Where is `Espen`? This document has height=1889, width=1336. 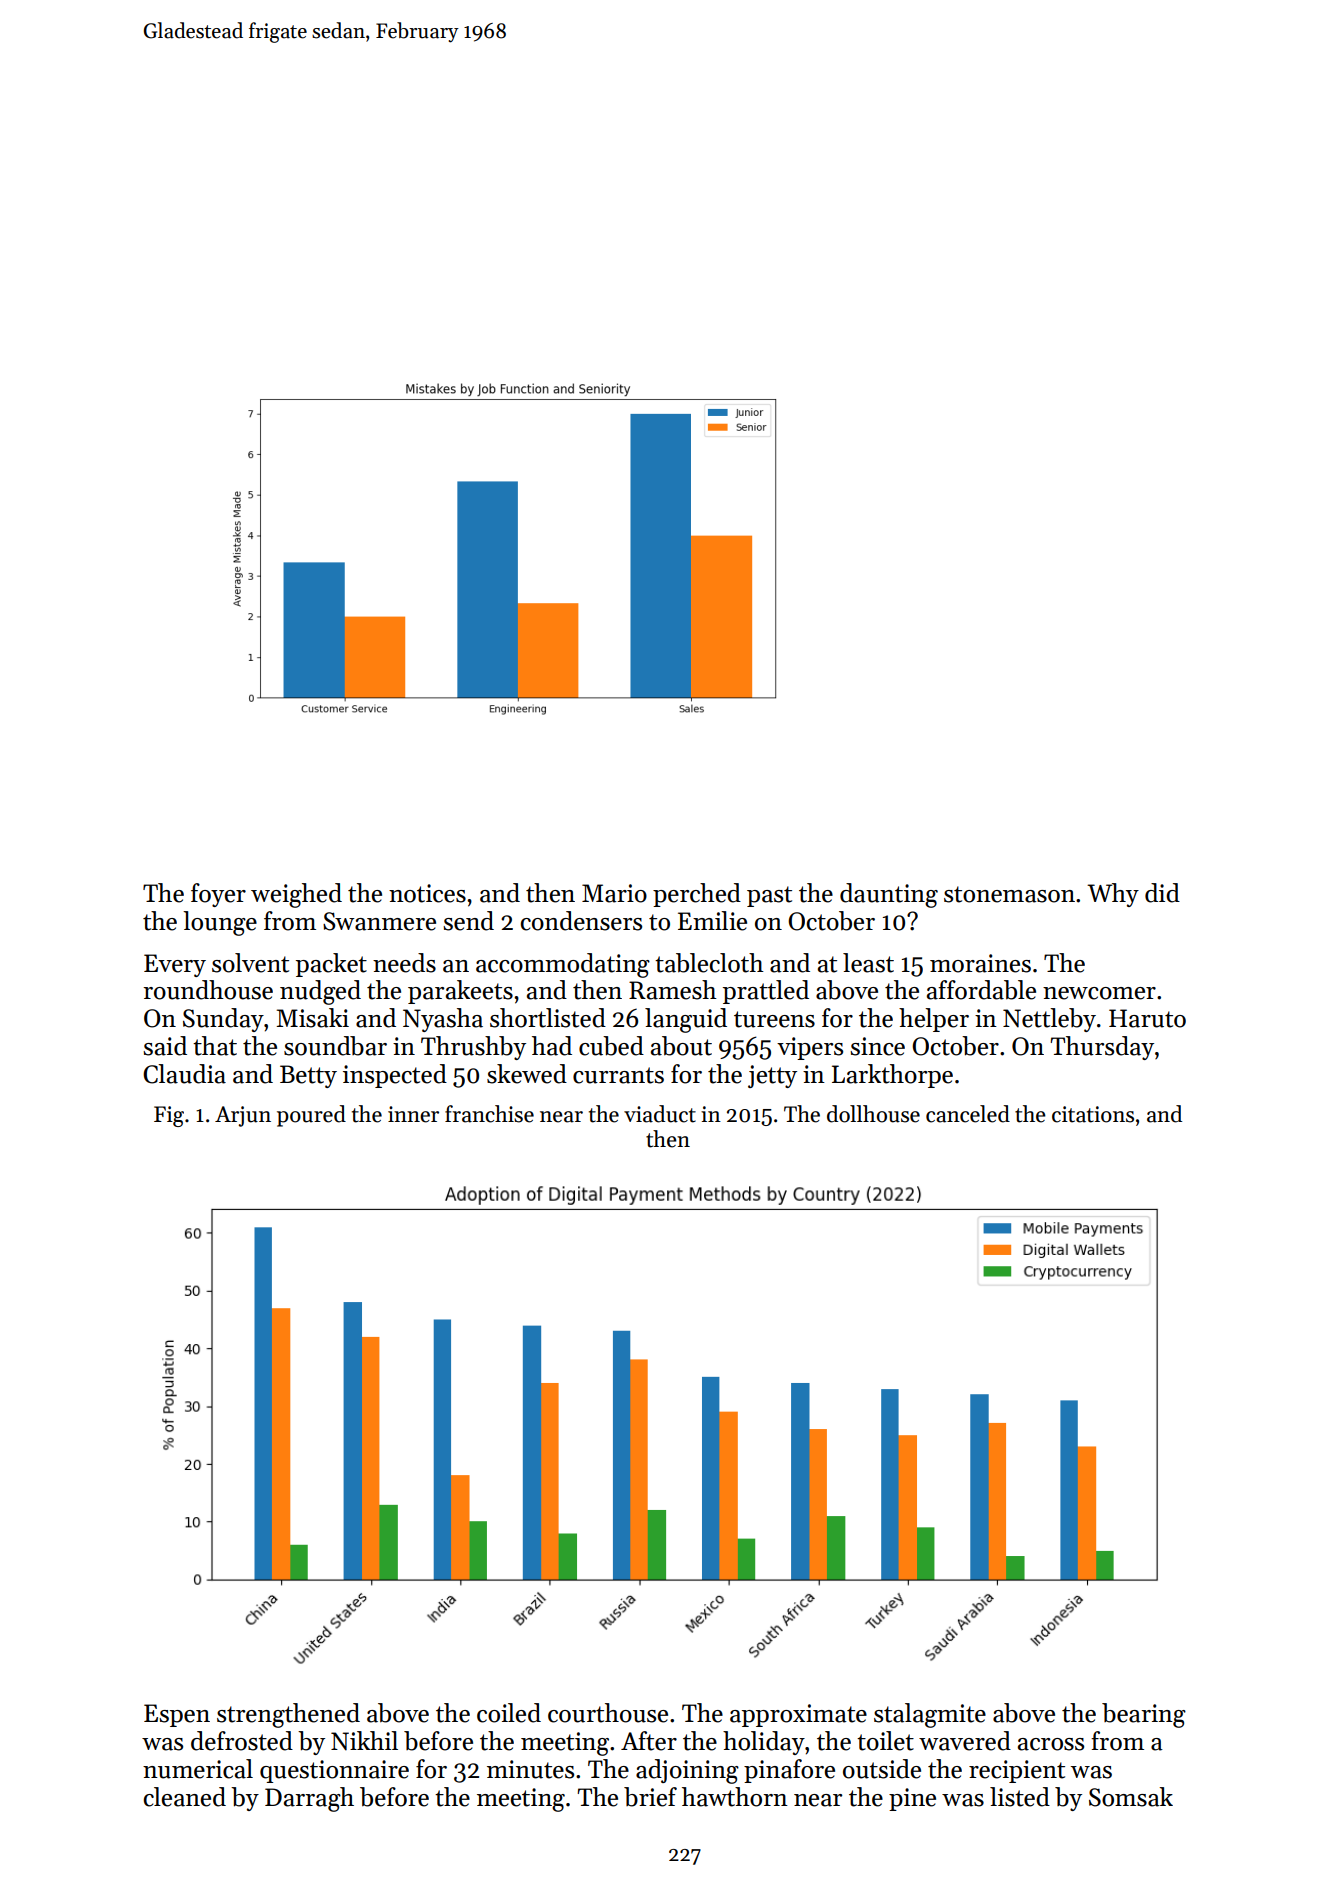 Espen is located at coordinates (177, 1715).
